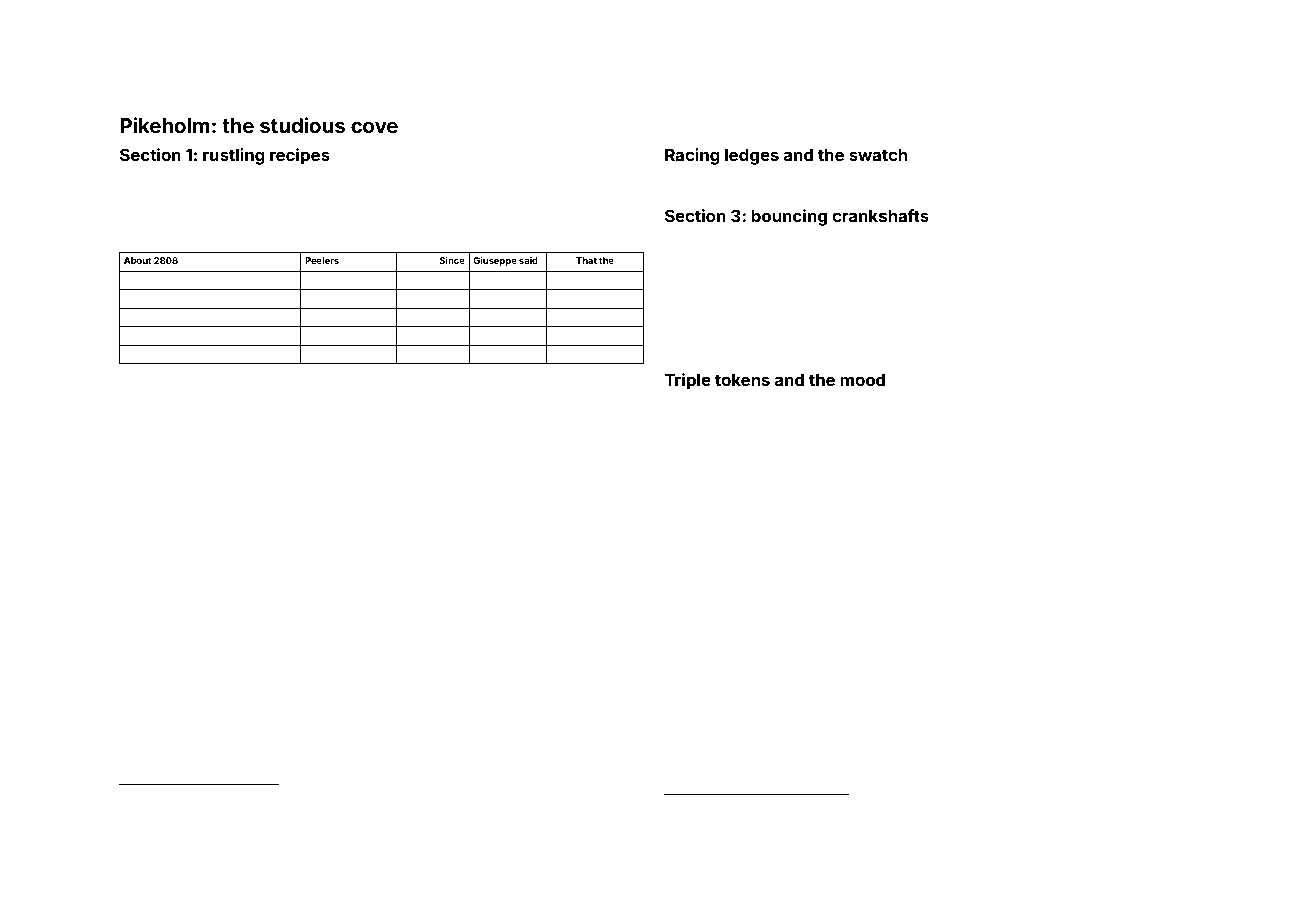 Image resolution: width=1308 pixels, height=924 pixels. Describe the element at coordinates (456, 430) in the screenshot. I see `Rebecca` at that location.
